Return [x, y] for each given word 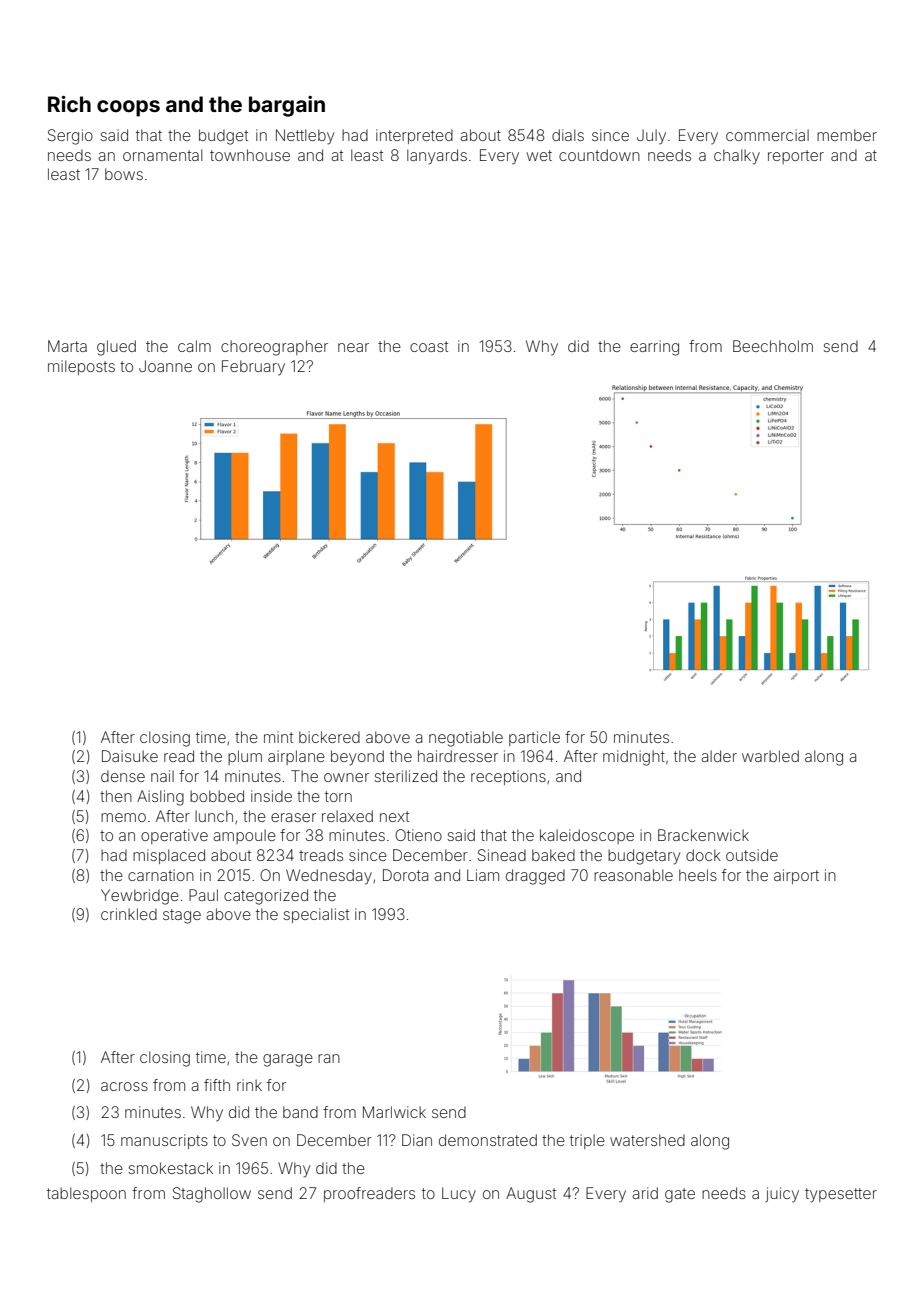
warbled [770, 756]
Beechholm [773, 346]
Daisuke [130, 756]
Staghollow [212, 1195]
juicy [782, 1194]
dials [568, 135]
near [353, 347]
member [847, 135]
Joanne [165, 366]
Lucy [459, 1195]
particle [534, 738]
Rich [69, 104]
